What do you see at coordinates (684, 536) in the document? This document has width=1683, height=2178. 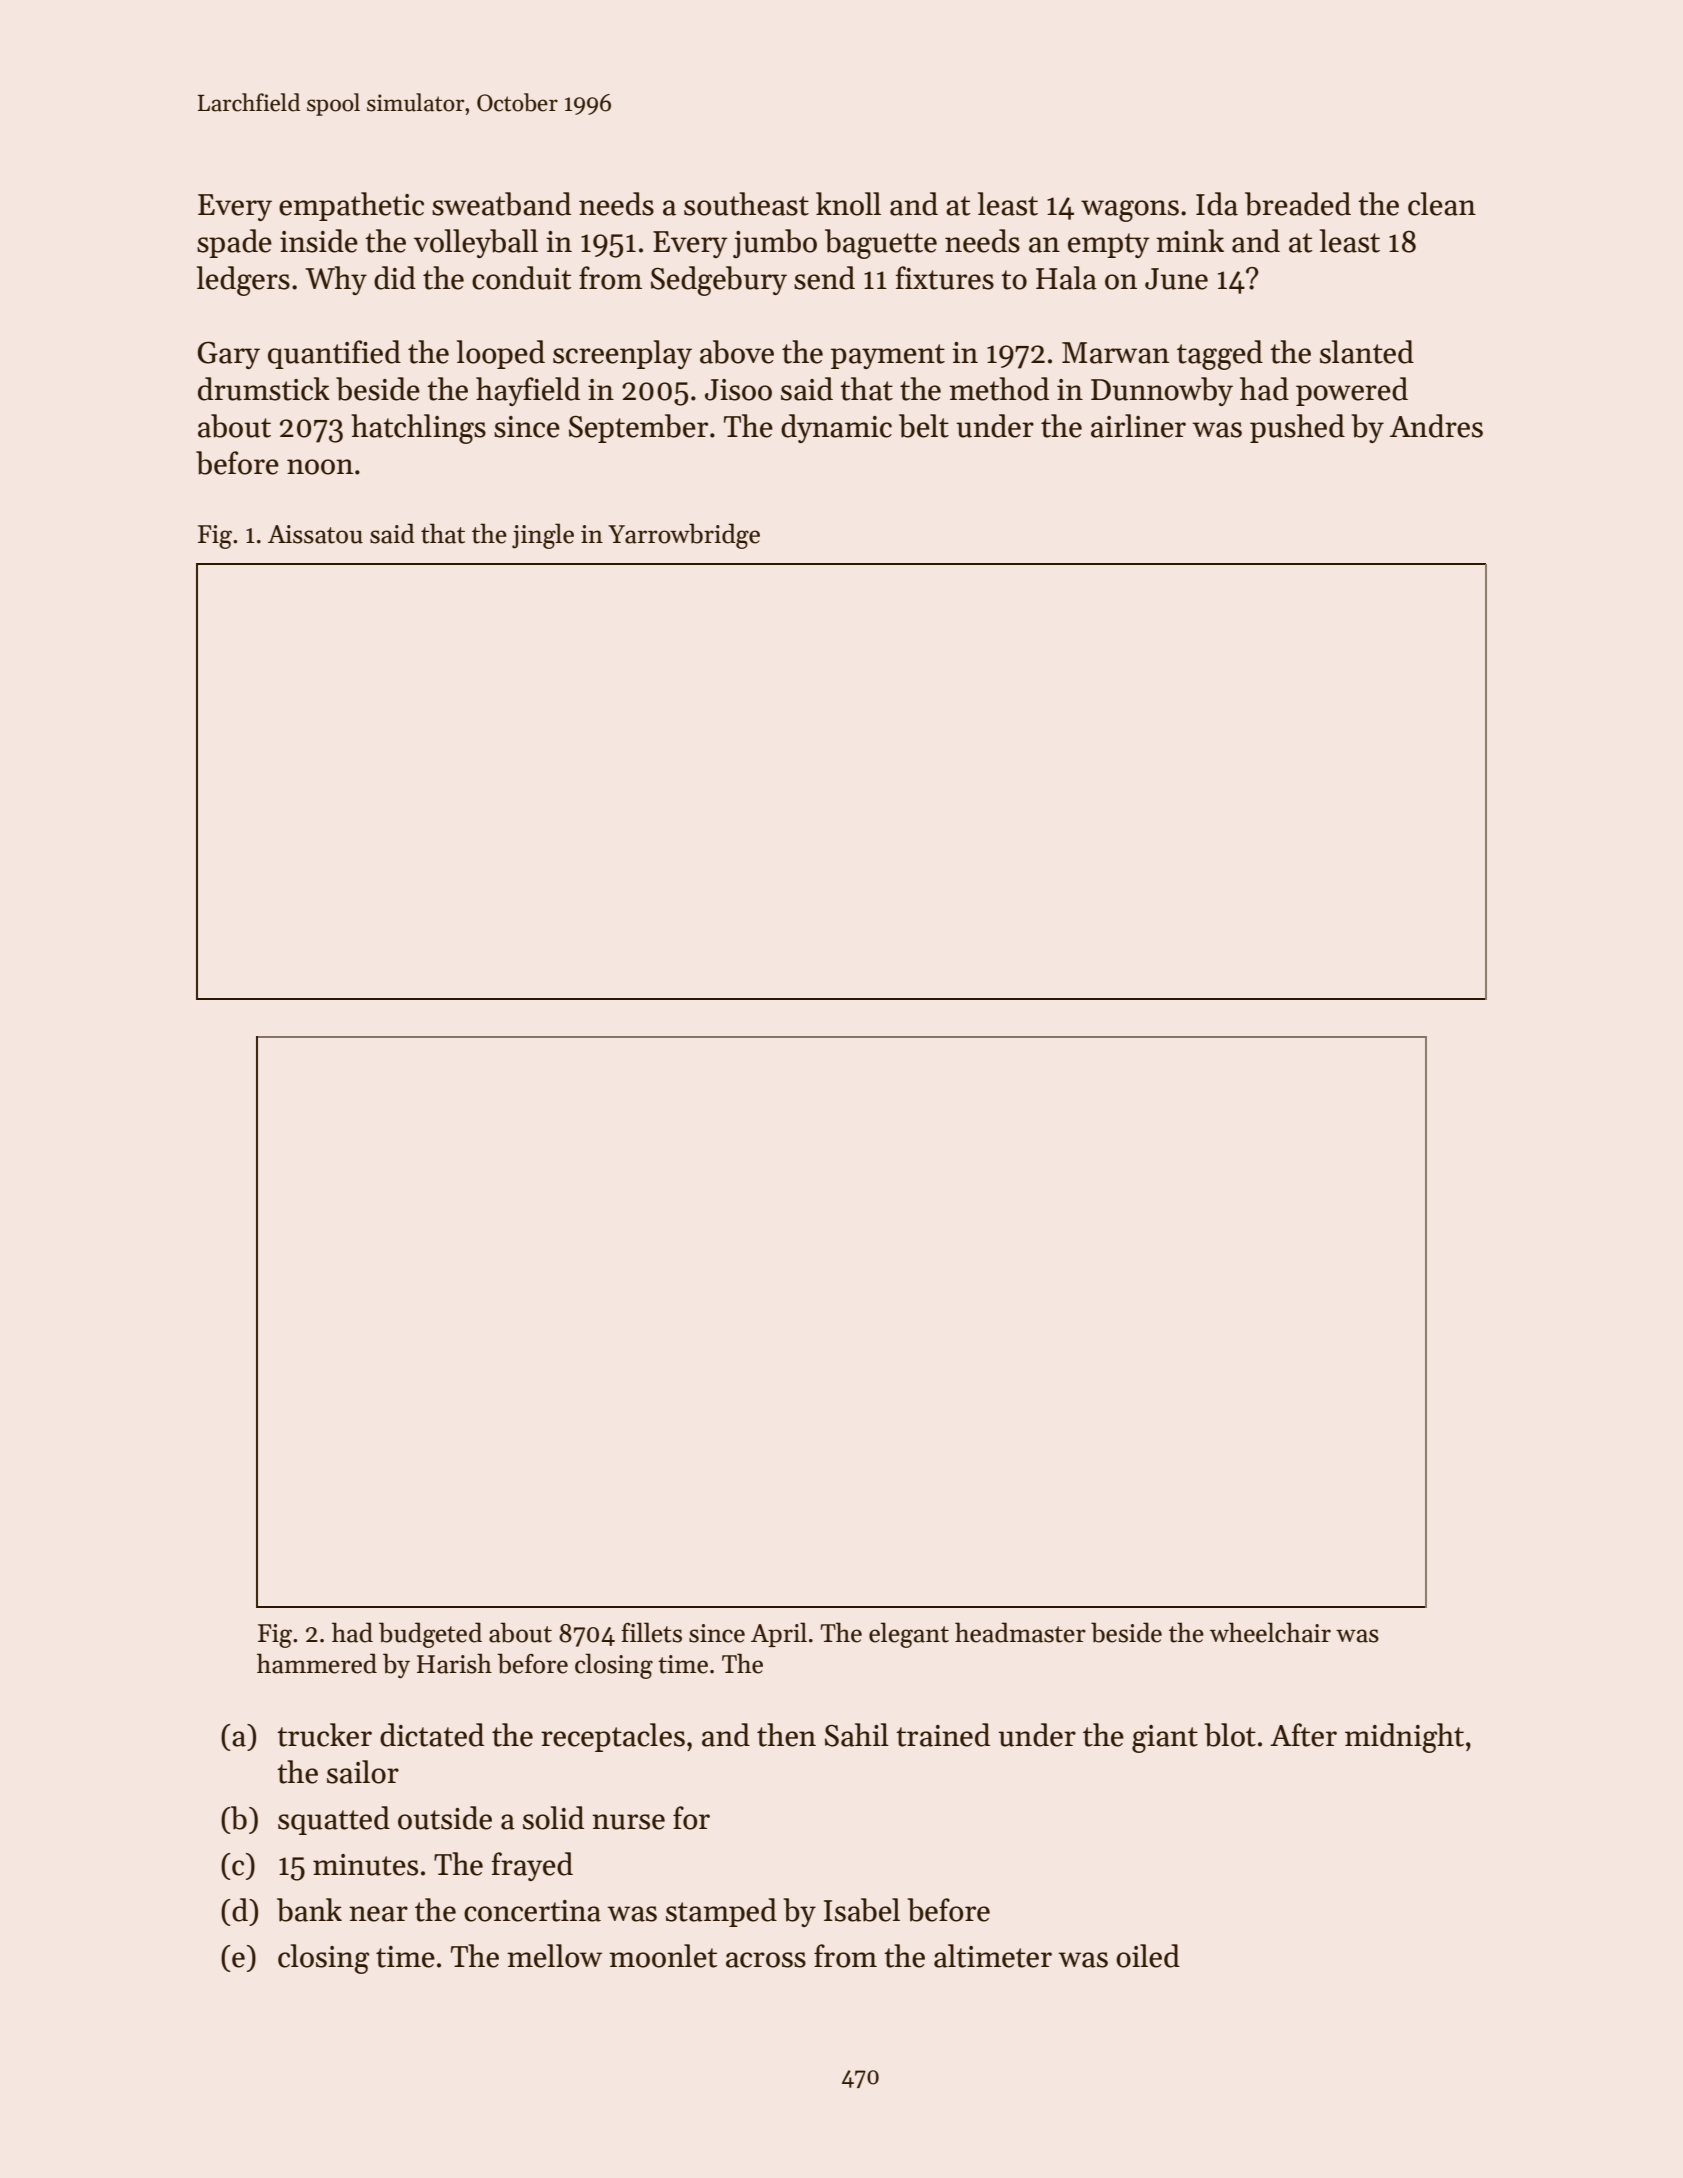 I see `Yarrowbridge` at bounding box center [684, 536].
